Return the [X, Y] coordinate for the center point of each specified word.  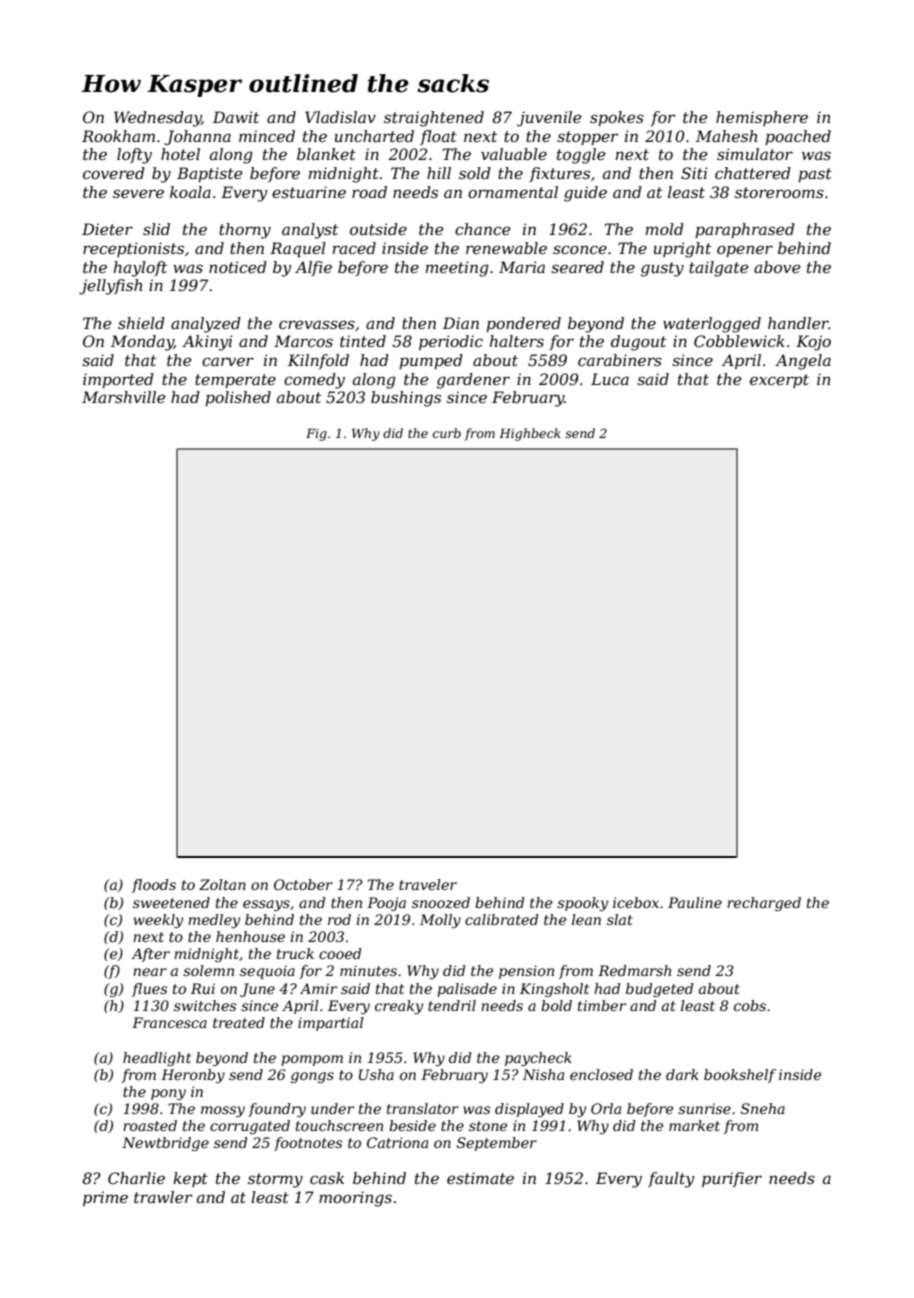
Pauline [695, 902]
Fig [316, 435]
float [438, 137]
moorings [355, 1199]
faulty [671, 1180]
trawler [163, 1197]
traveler [428, 884]
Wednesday [157, 119]
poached [798, 137]
